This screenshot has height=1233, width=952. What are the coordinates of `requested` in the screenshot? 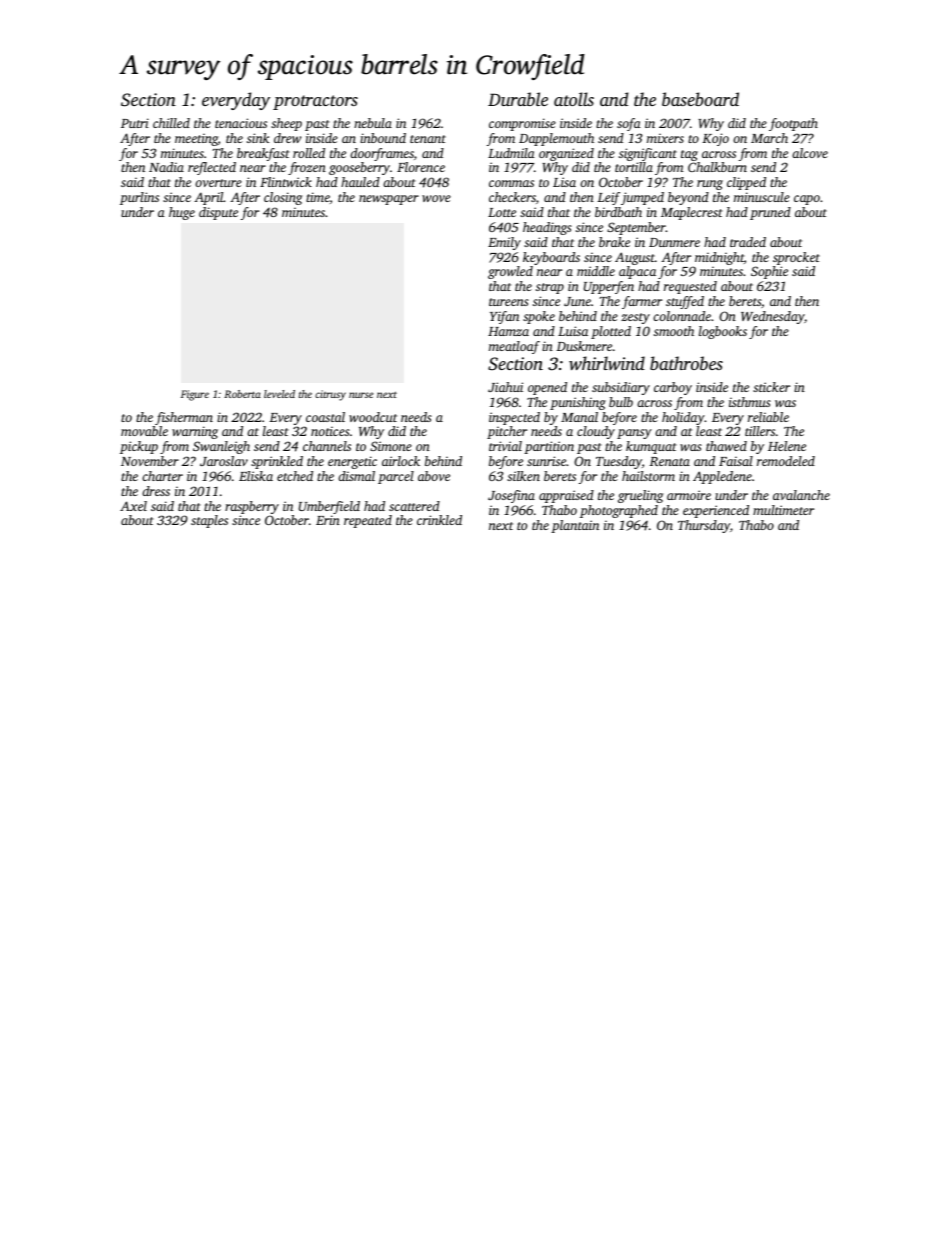 It's located at (690, 287).
